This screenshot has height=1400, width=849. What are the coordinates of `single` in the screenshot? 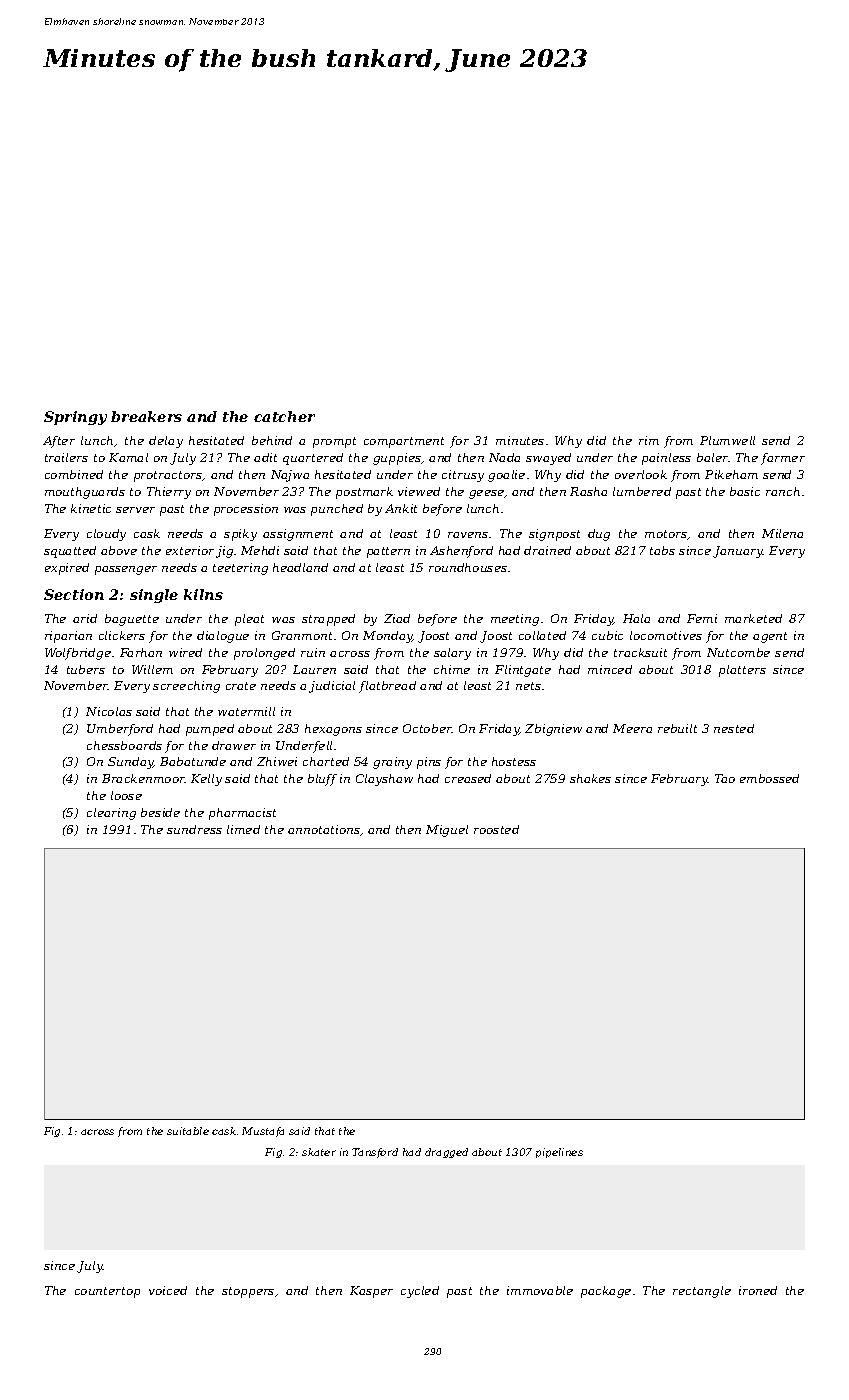 It's located at (154, 596).
